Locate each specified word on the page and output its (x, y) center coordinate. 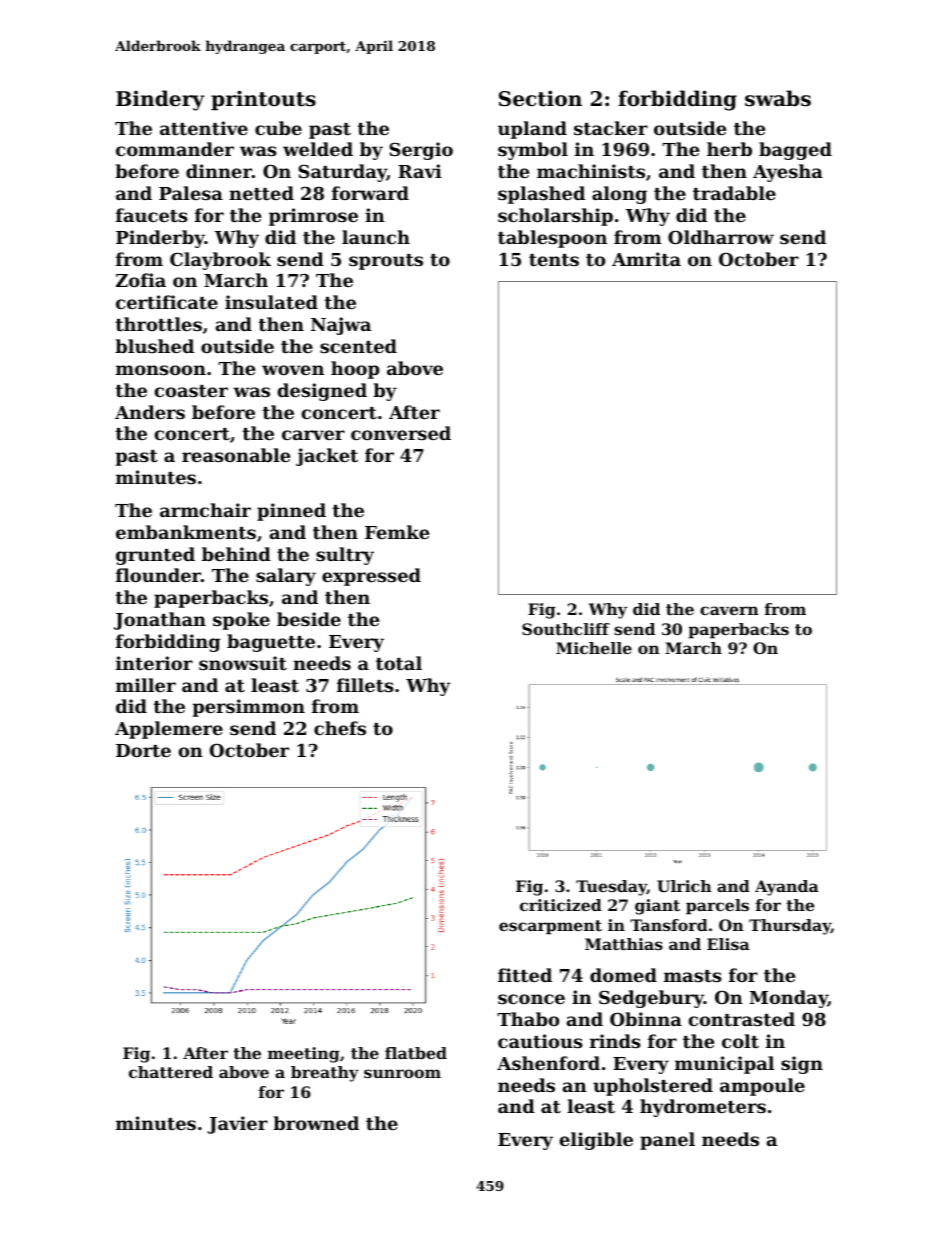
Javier (237, 1125)
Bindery (160, 100)
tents (554, 260)
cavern (729, 610)
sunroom (402, 1073)
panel (667, 1141)
